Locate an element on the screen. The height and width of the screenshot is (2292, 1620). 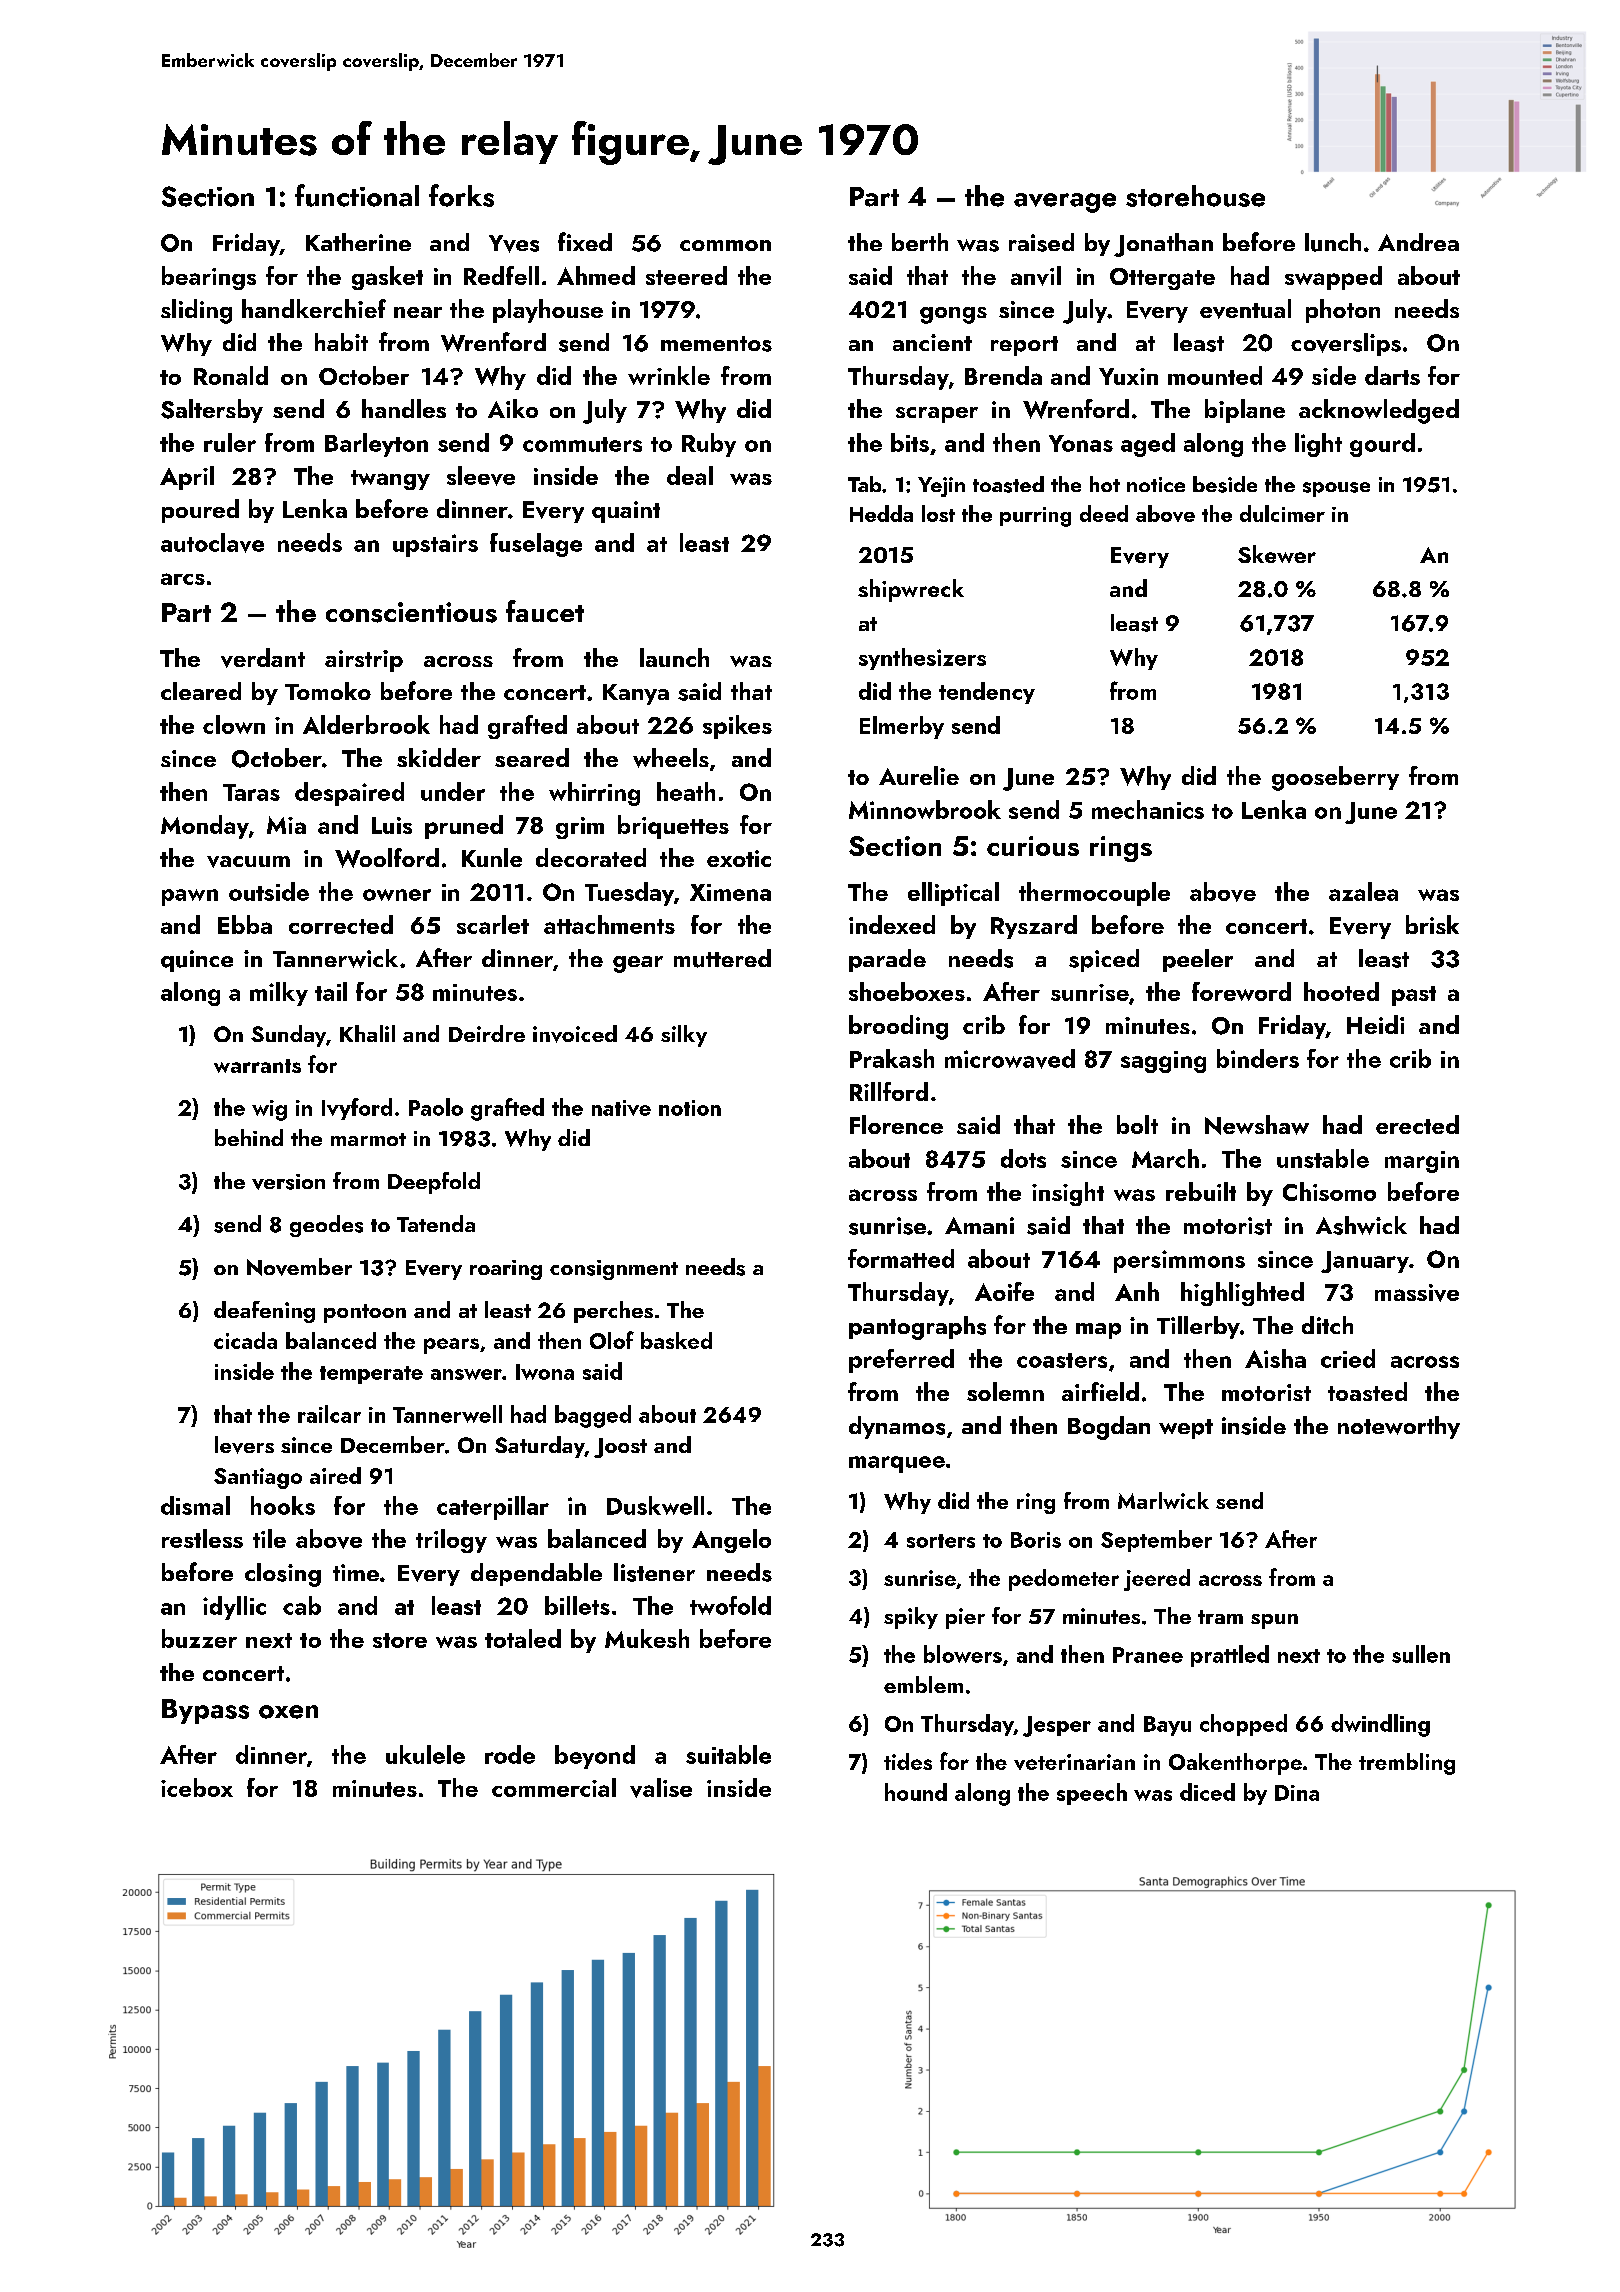
pontoon is located at coordinates (365, 1313).
